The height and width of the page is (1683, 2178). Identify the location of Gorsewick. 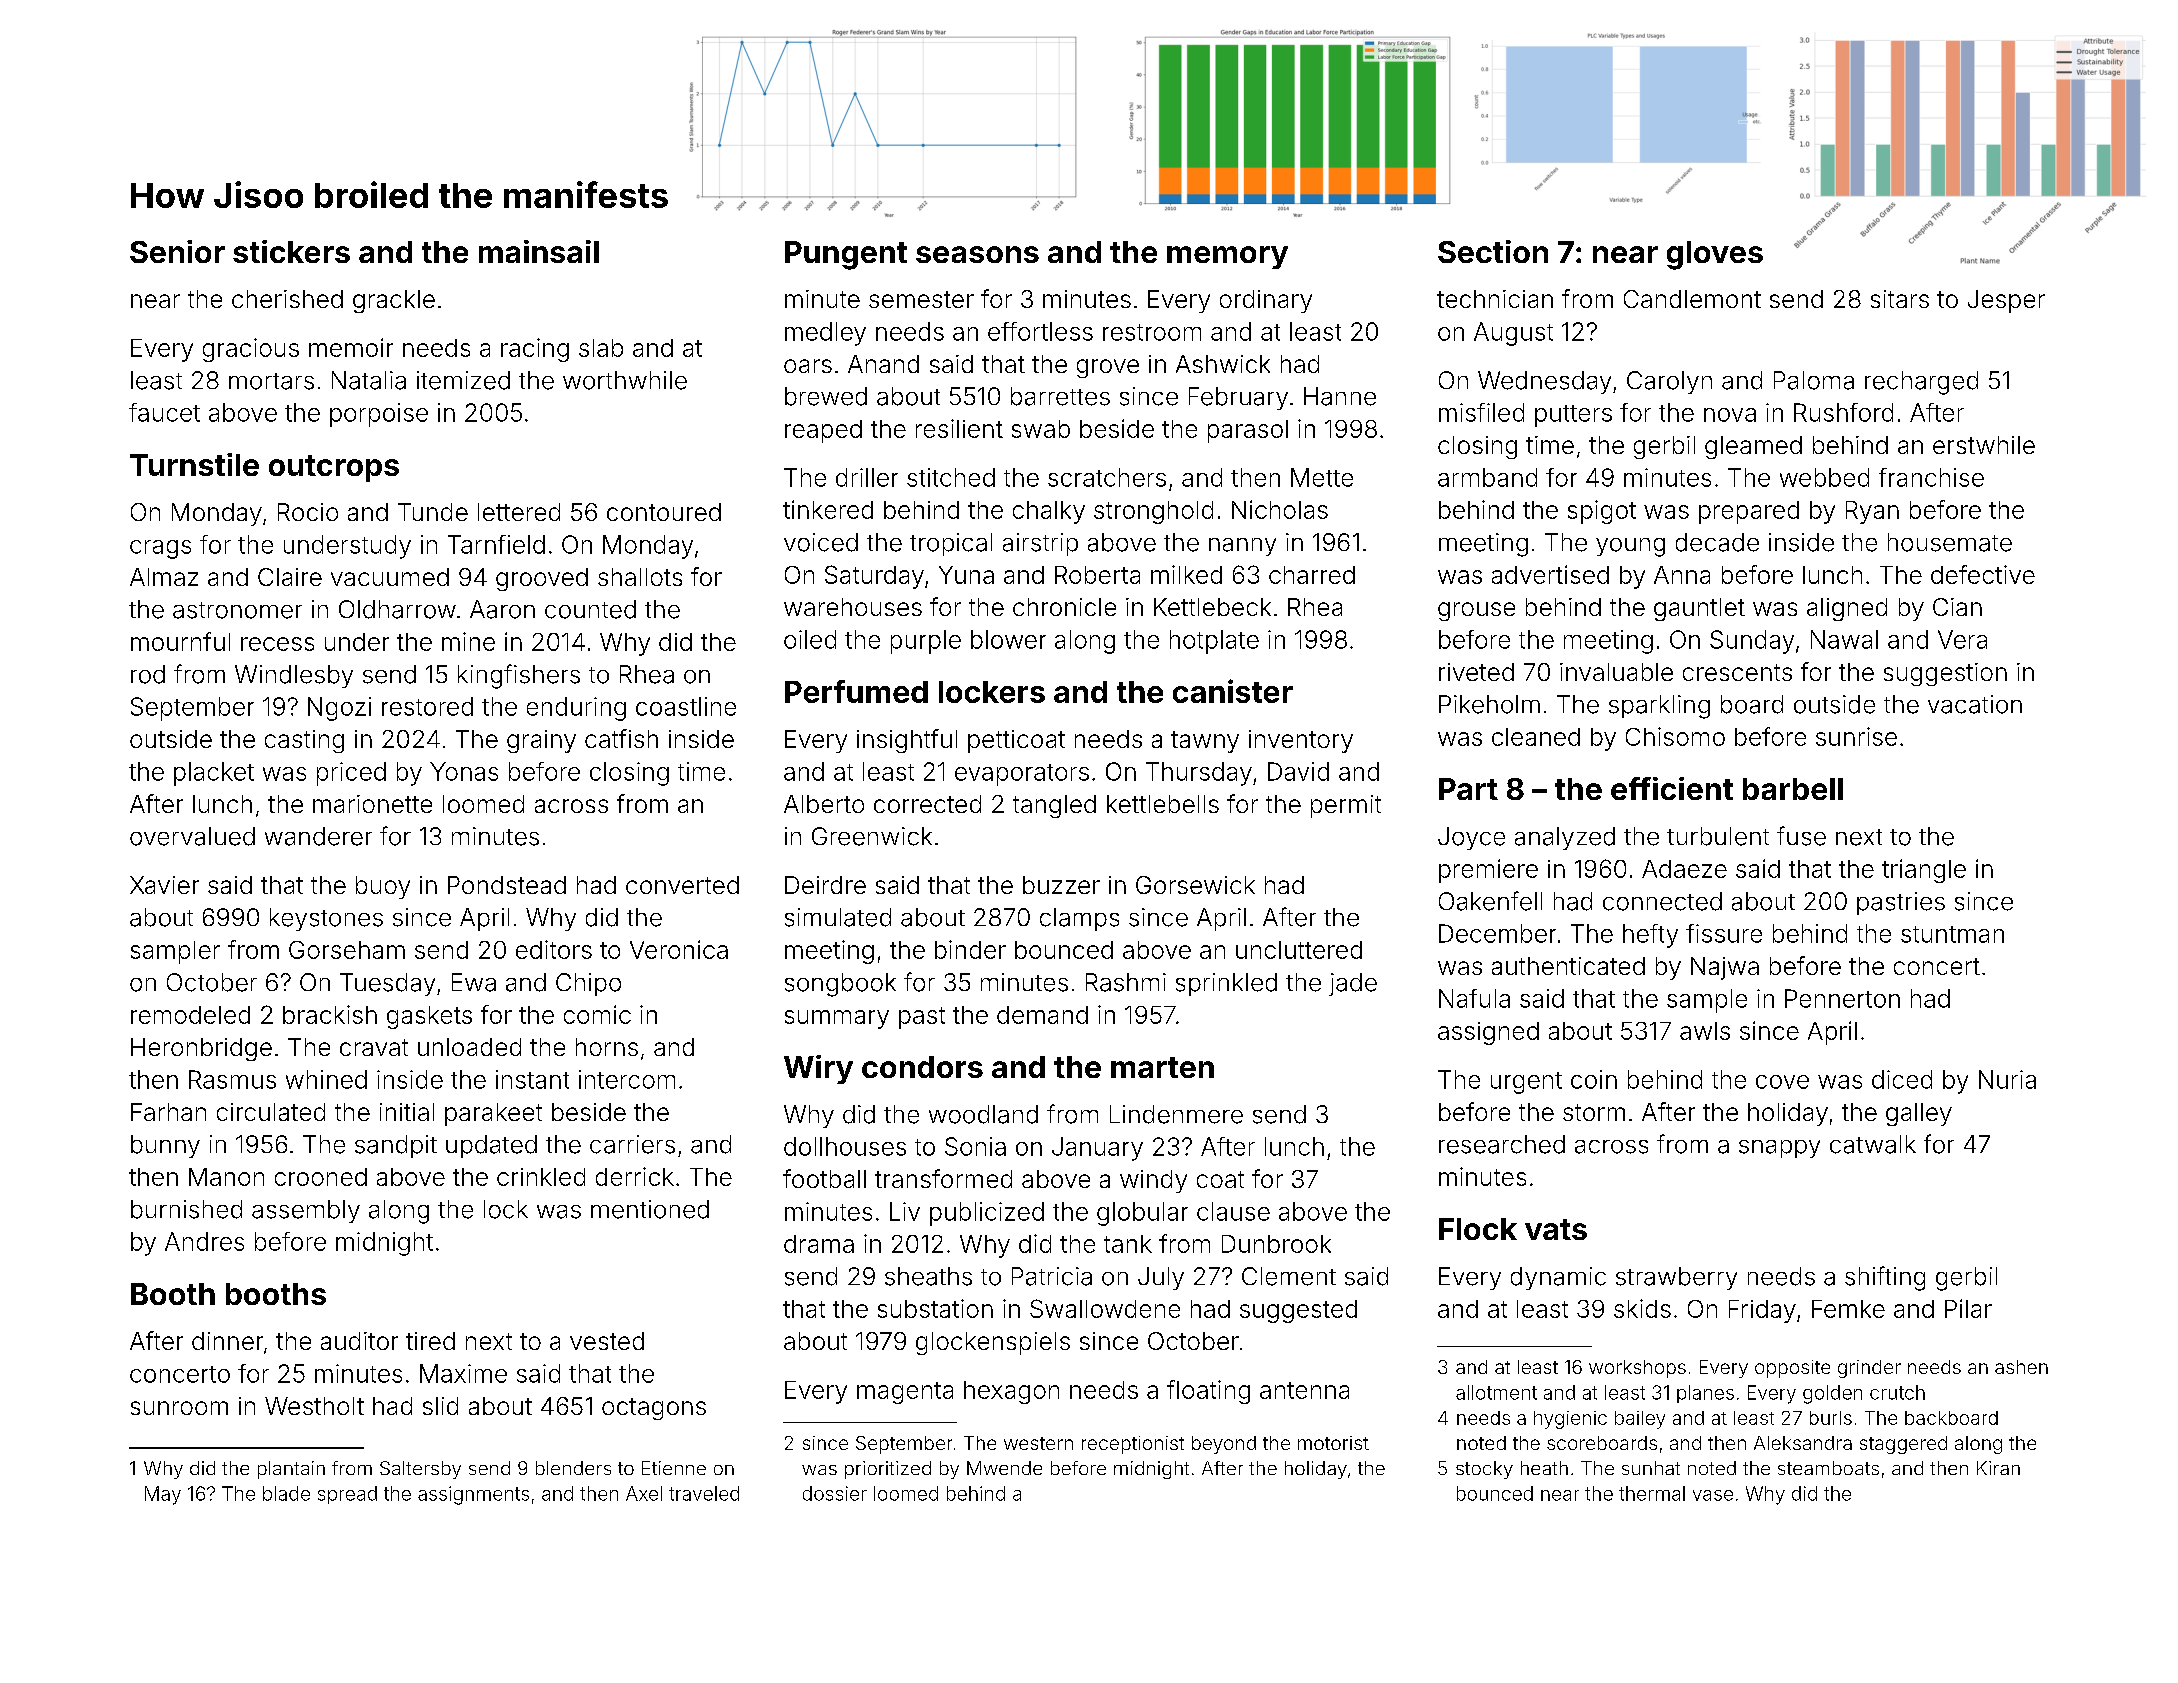
(1195, 885).
